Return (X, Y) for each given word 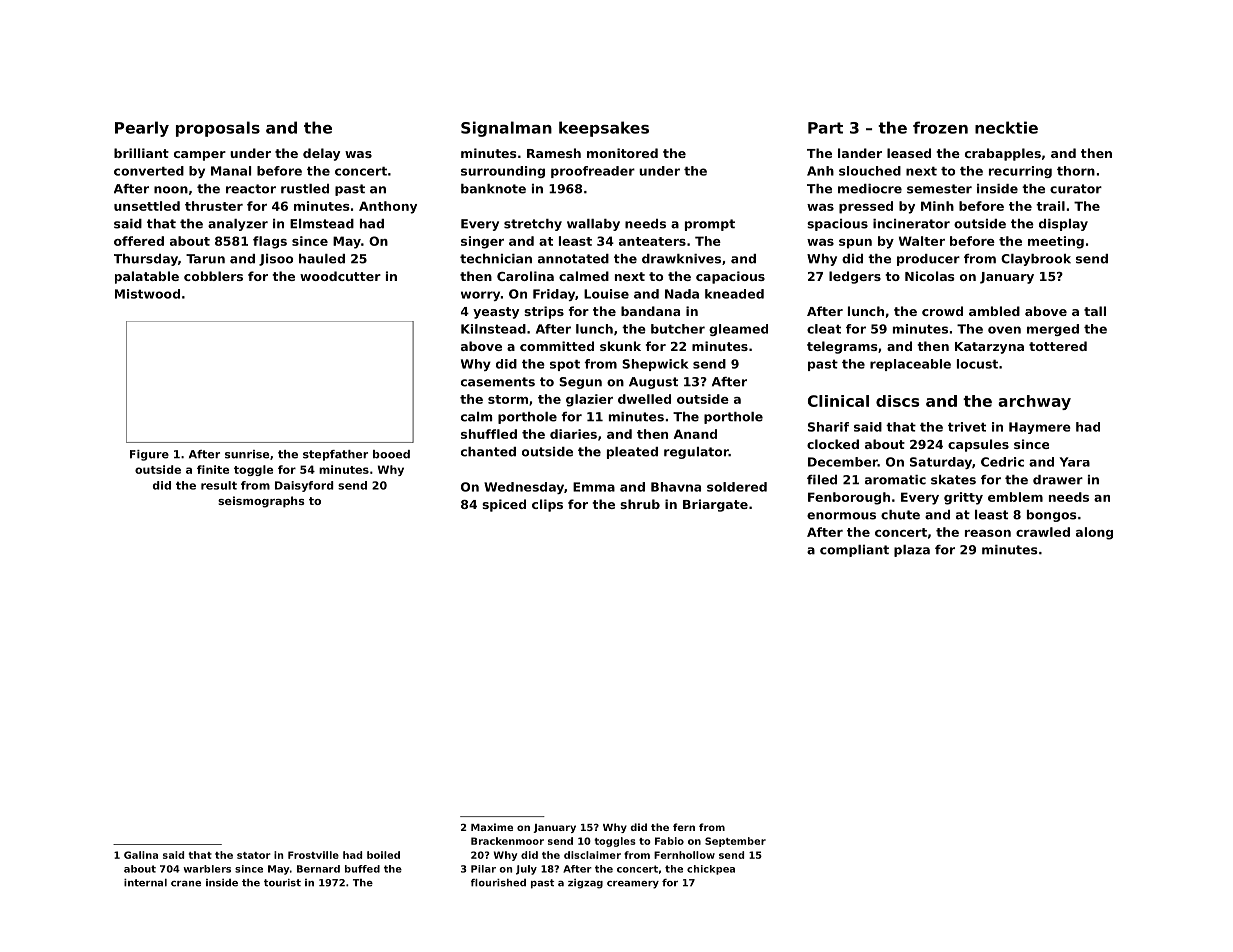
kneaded (734, 294)
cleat (824, 329)
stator (254, 855)
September (735, 842)
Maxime (492, 827)
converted (149, 171)
